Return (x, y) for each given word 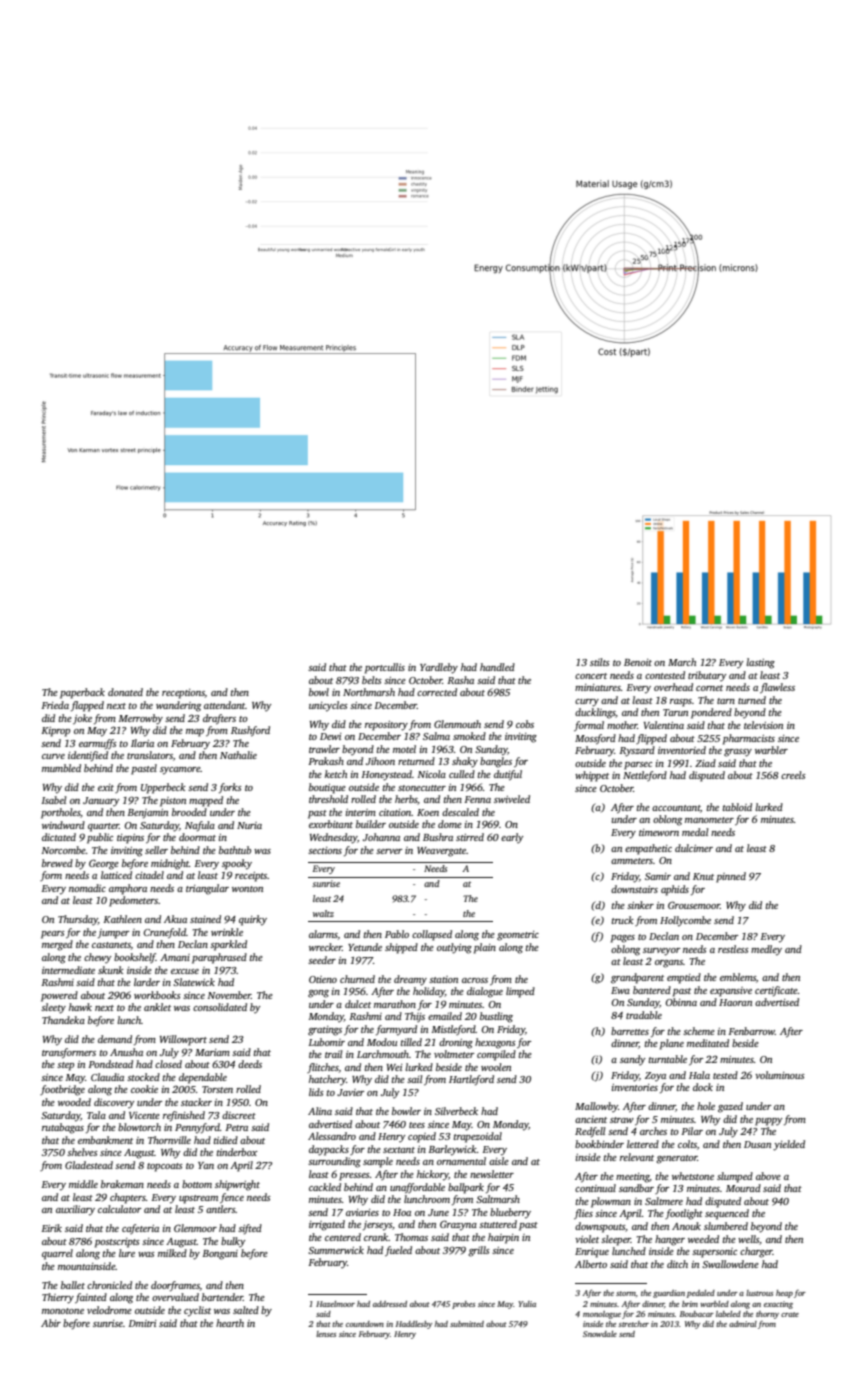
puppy (769, 1122)
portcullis (385, 668)
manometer (709, 820)
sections (325, 850)
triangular (207, 889)
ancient (591, 1119)
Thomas (411, 1237)
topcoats (165, 1167)
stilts (600, 662)
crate (790, 1314)
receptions (183, 694)
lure (127, 1253)
